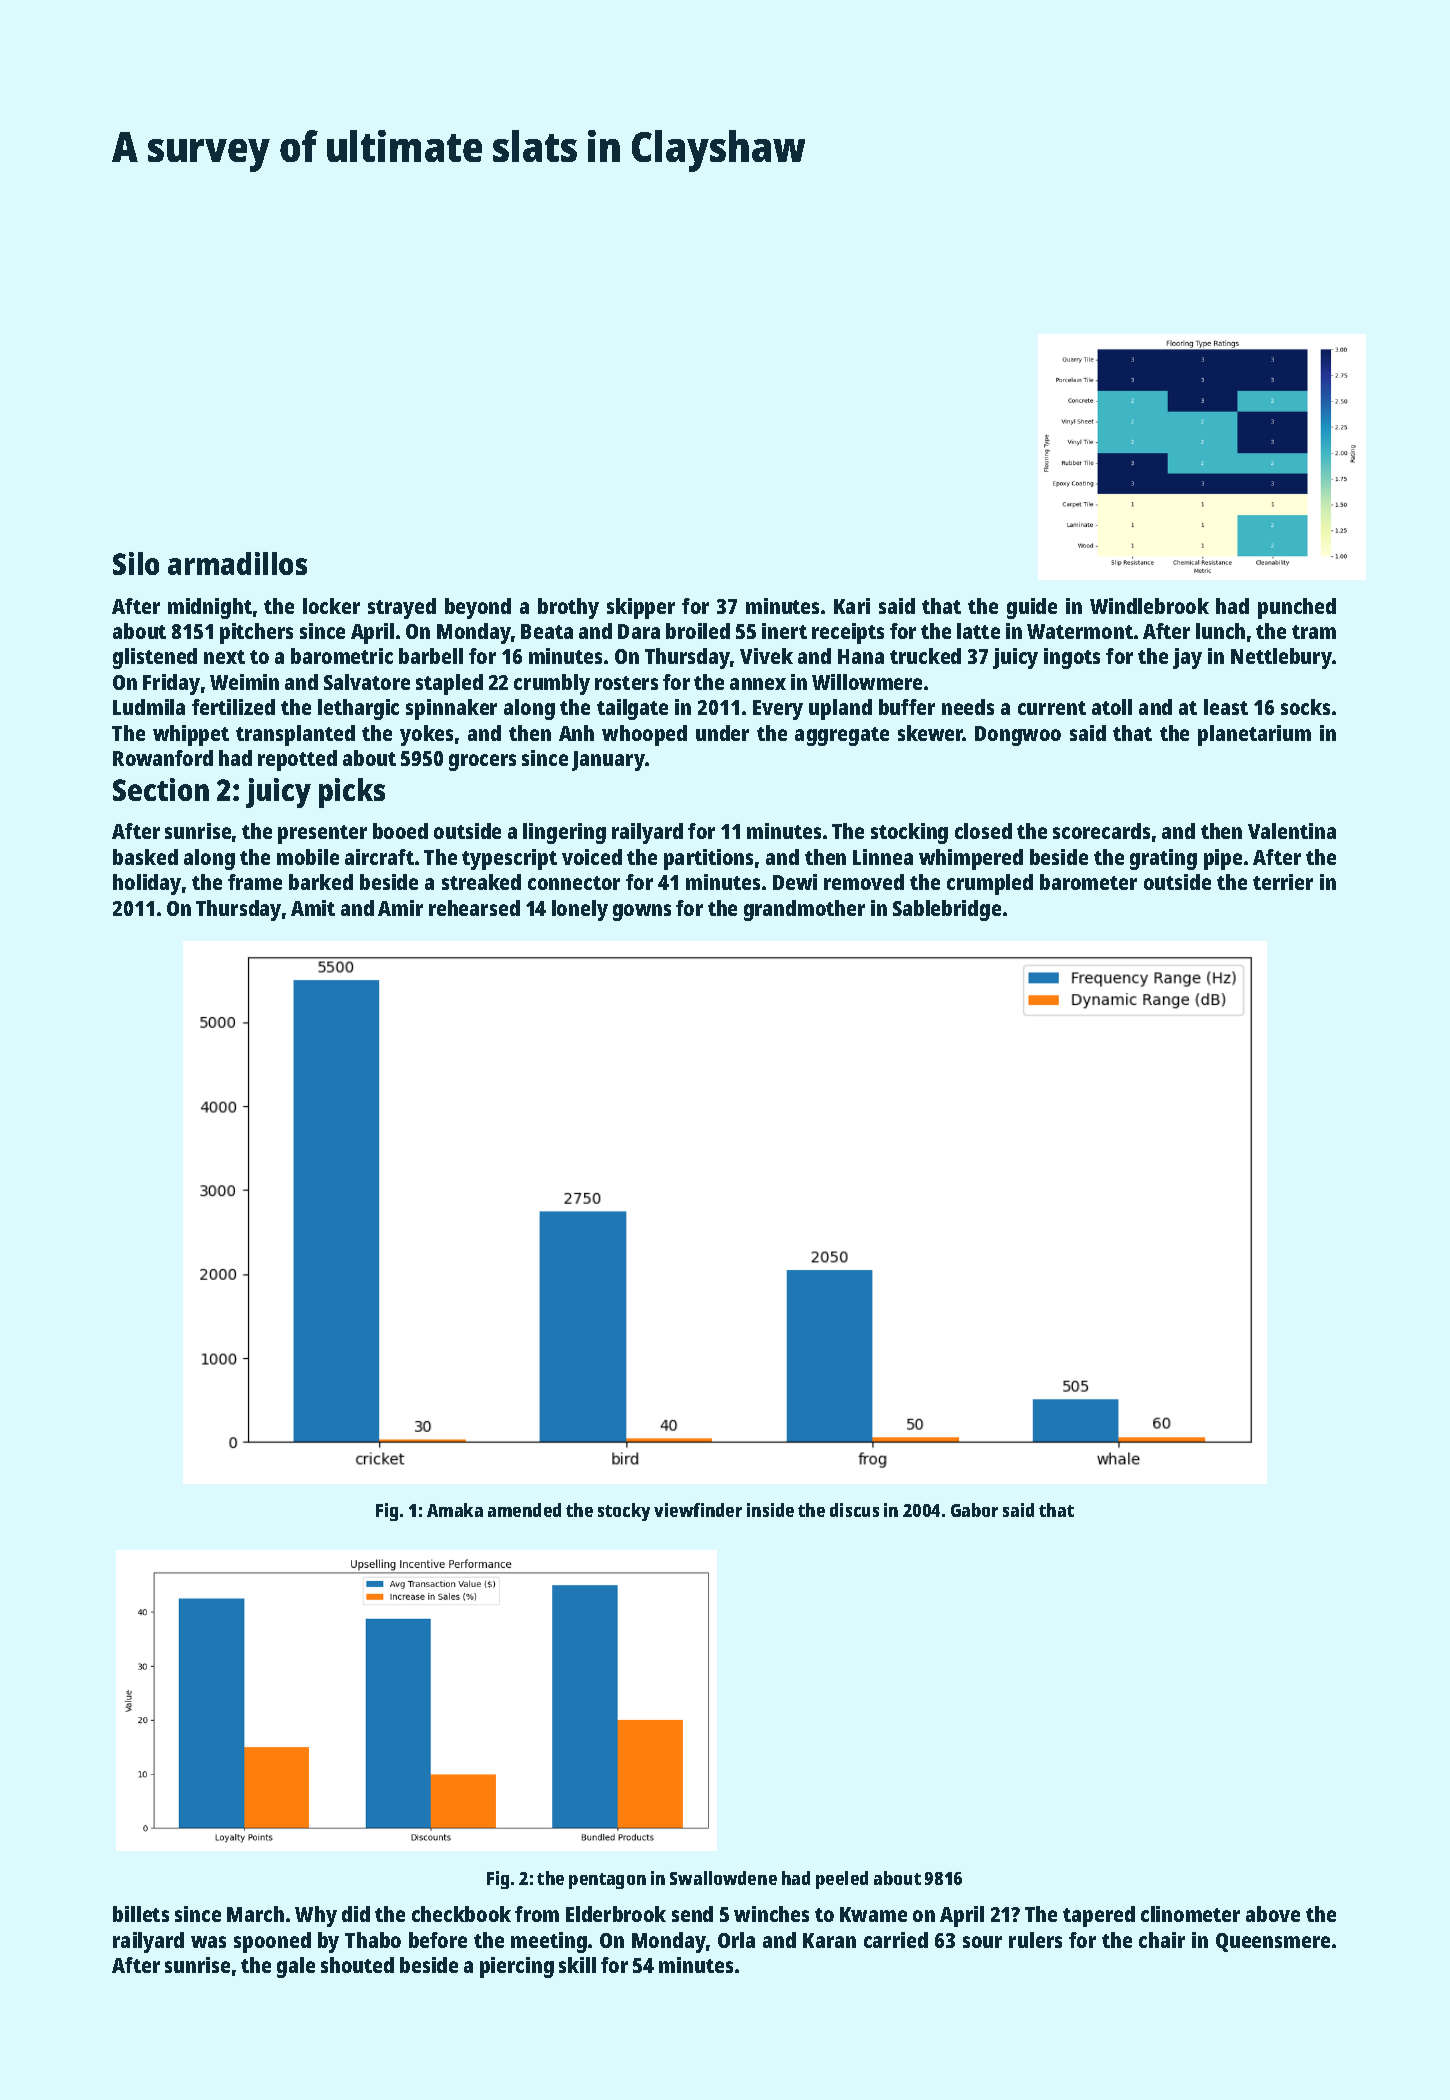  What do you see at coordinates (770, 1510) in the screenshot?
I see `inside` at bounding box center [770, 1510].
